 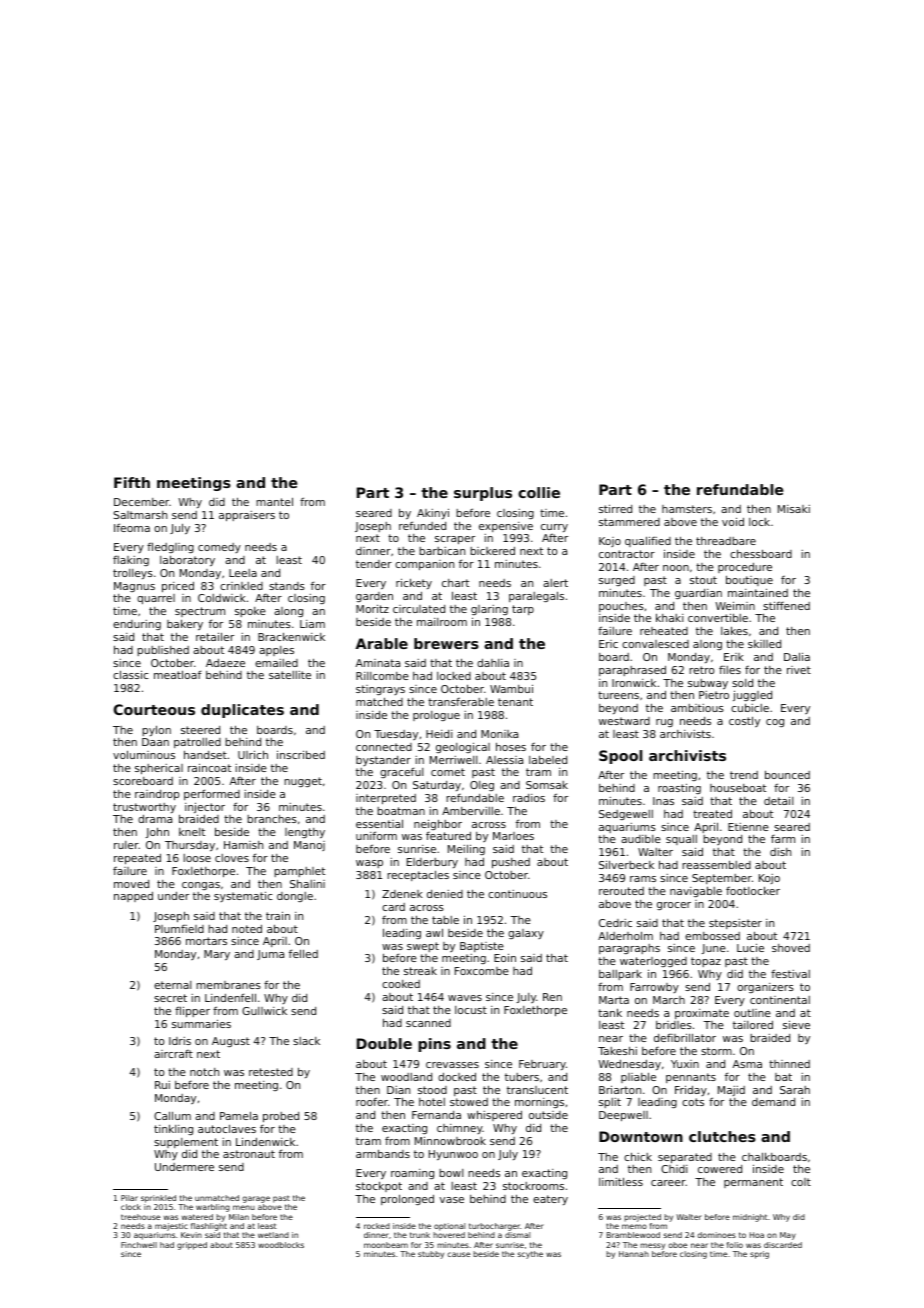 What do you see at coordinates (126, 845) in the page?
I see `ruler` at bounding box center [126, 845].
